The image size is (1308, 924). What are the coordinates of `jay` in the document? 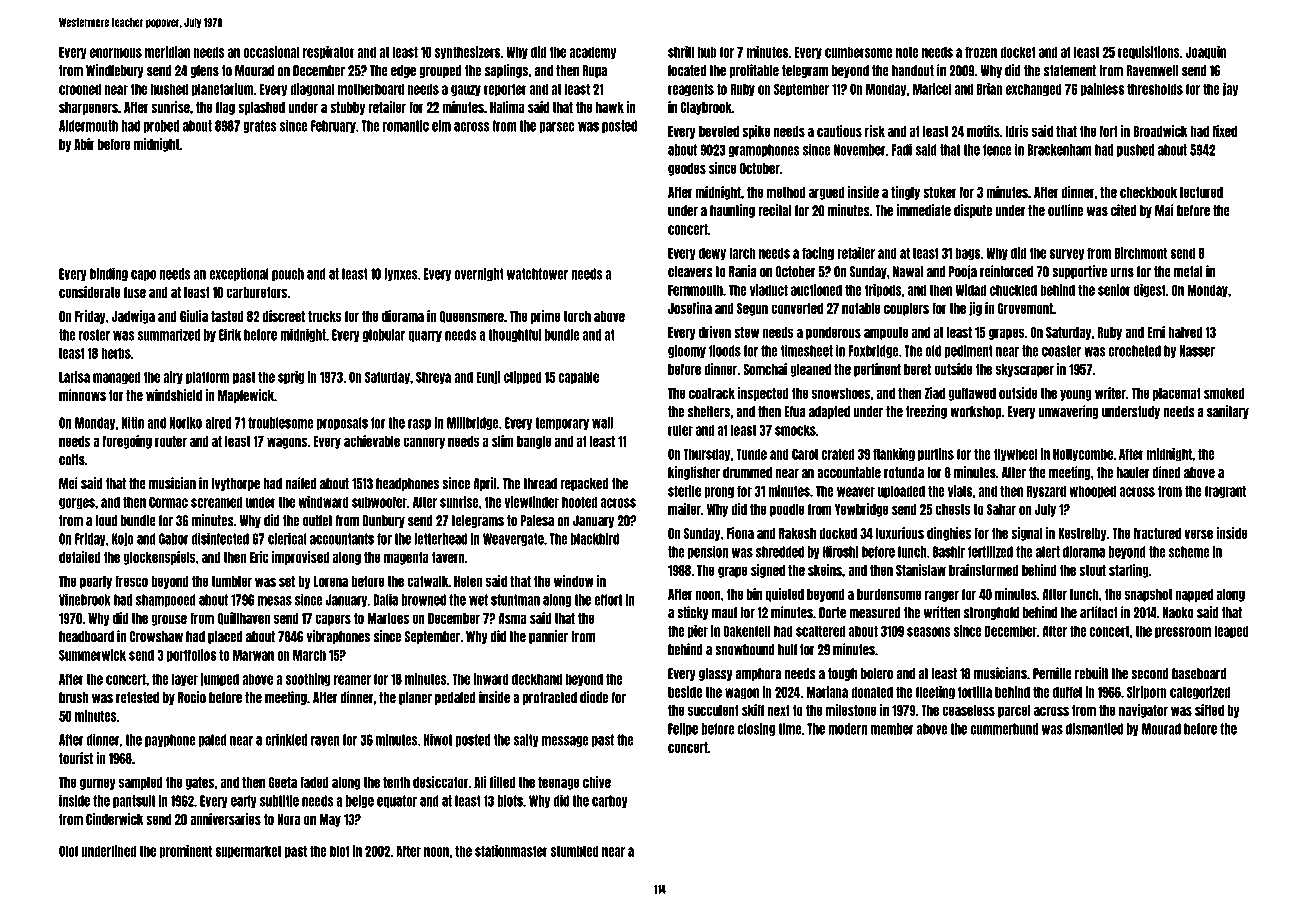 It's located at (1230, 90).
